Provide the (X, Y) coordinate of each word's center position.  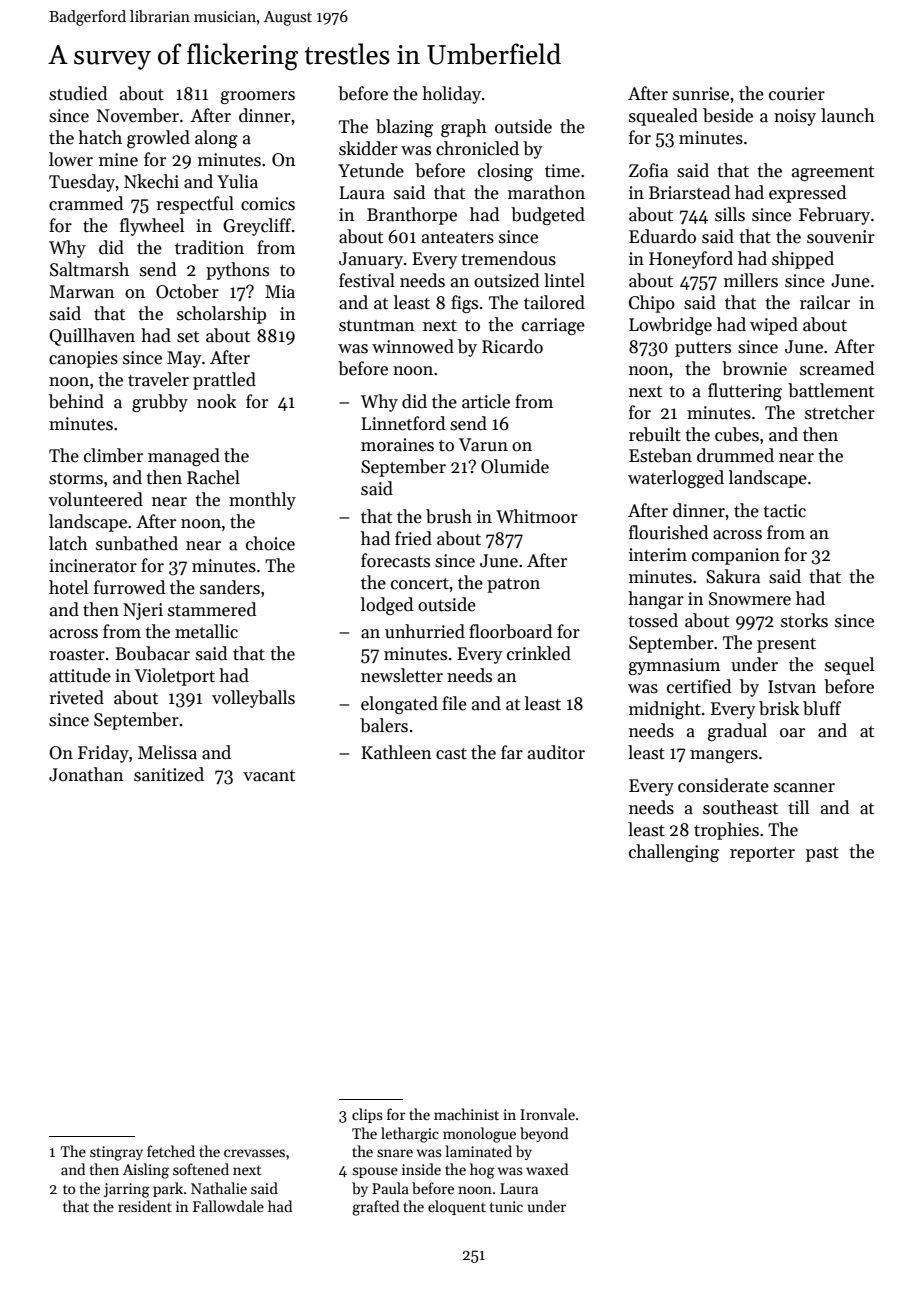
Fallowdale (228, 1206)
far (512, 752)
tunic (506, 1206)
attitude (80, 675)
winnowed (413, 346)
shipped (803, 260)
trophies (726, 831)
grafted (375, 1208)
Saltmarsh (89, 269)
